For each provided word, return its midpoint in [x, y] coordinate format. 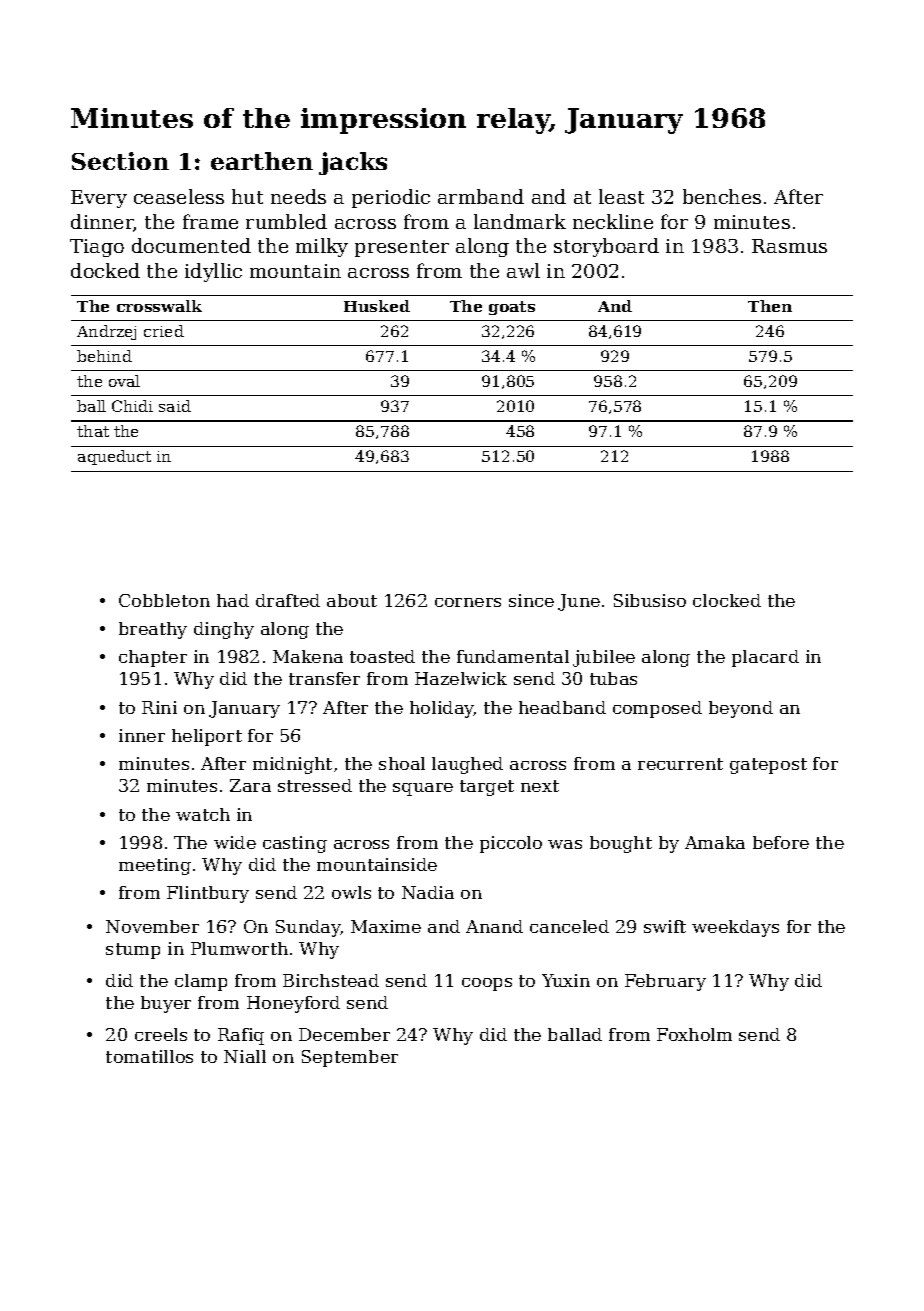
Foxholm [694, 1034]
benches [722, 196]
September [350, 1058]
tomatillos [149, 1056]
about [352, 600]
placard [765, 658]
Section [120, 161]
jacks [353, 163]
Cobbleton [164, 600]
